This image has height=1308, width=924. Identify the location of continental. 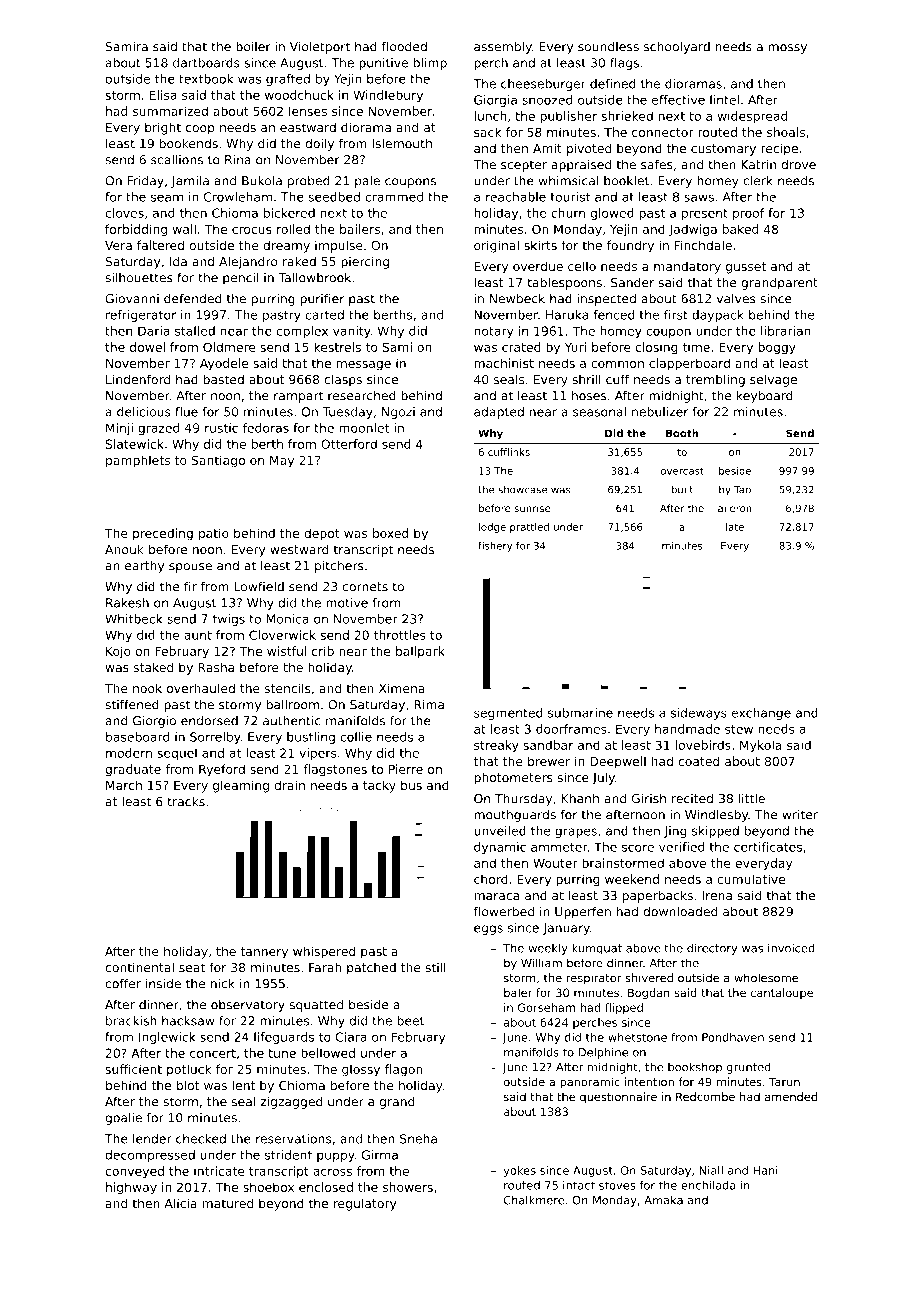
(139, 967).
